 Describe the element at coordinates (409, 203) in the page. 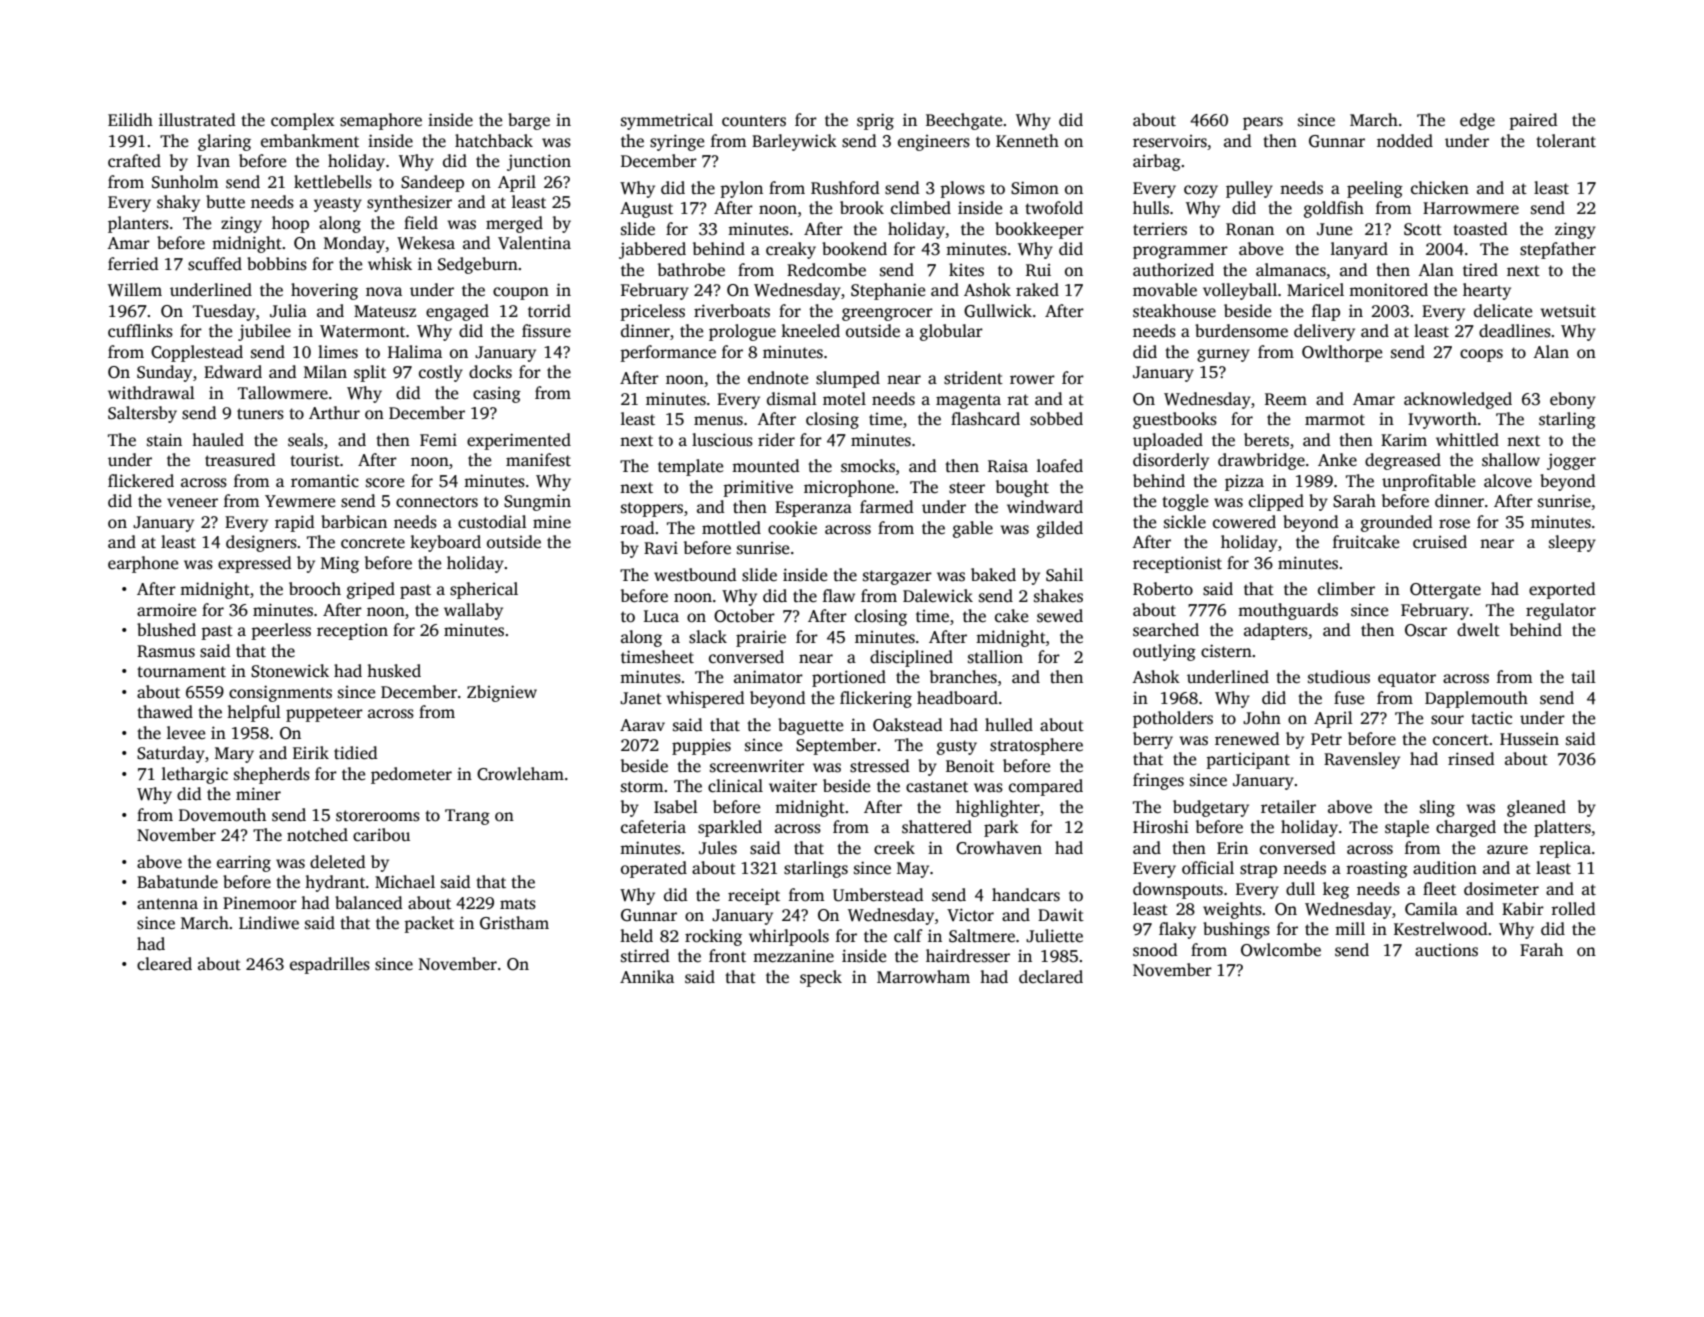

I see `synthesizer` at that location.
